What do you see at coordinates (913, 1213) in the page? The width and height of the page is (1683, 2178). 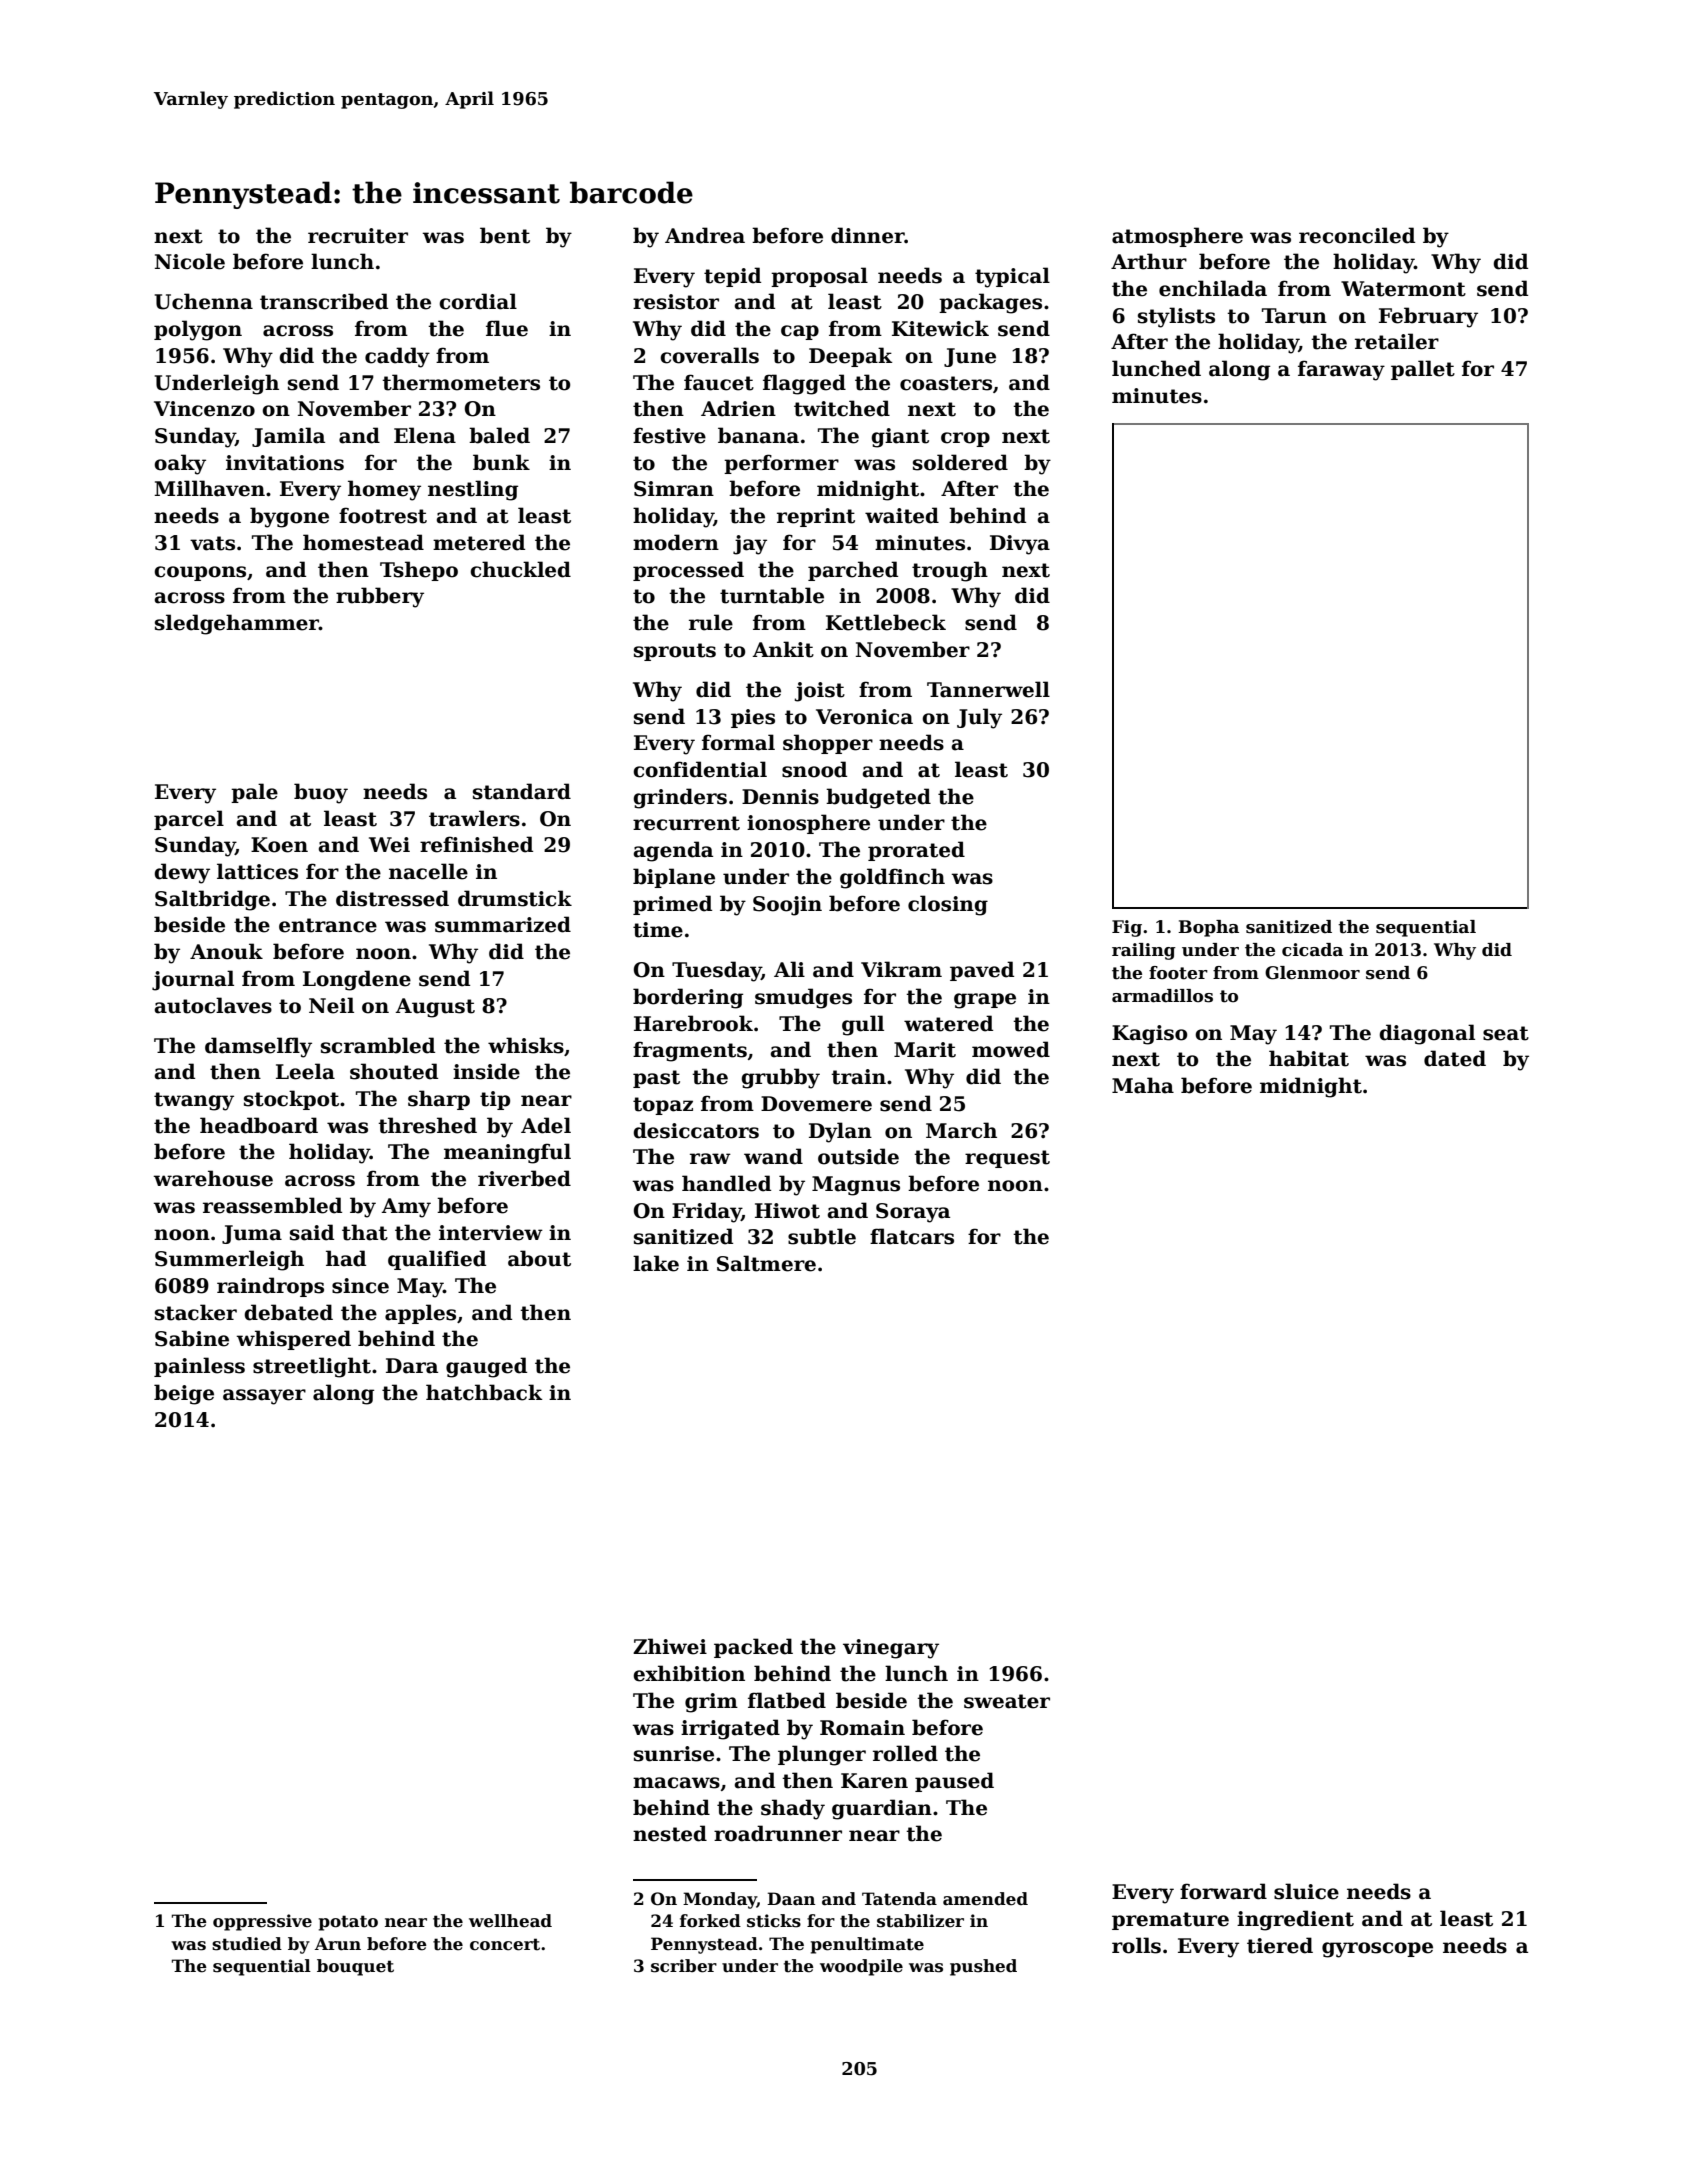 I see `Soraya` at bounding box center [913, 1213].
